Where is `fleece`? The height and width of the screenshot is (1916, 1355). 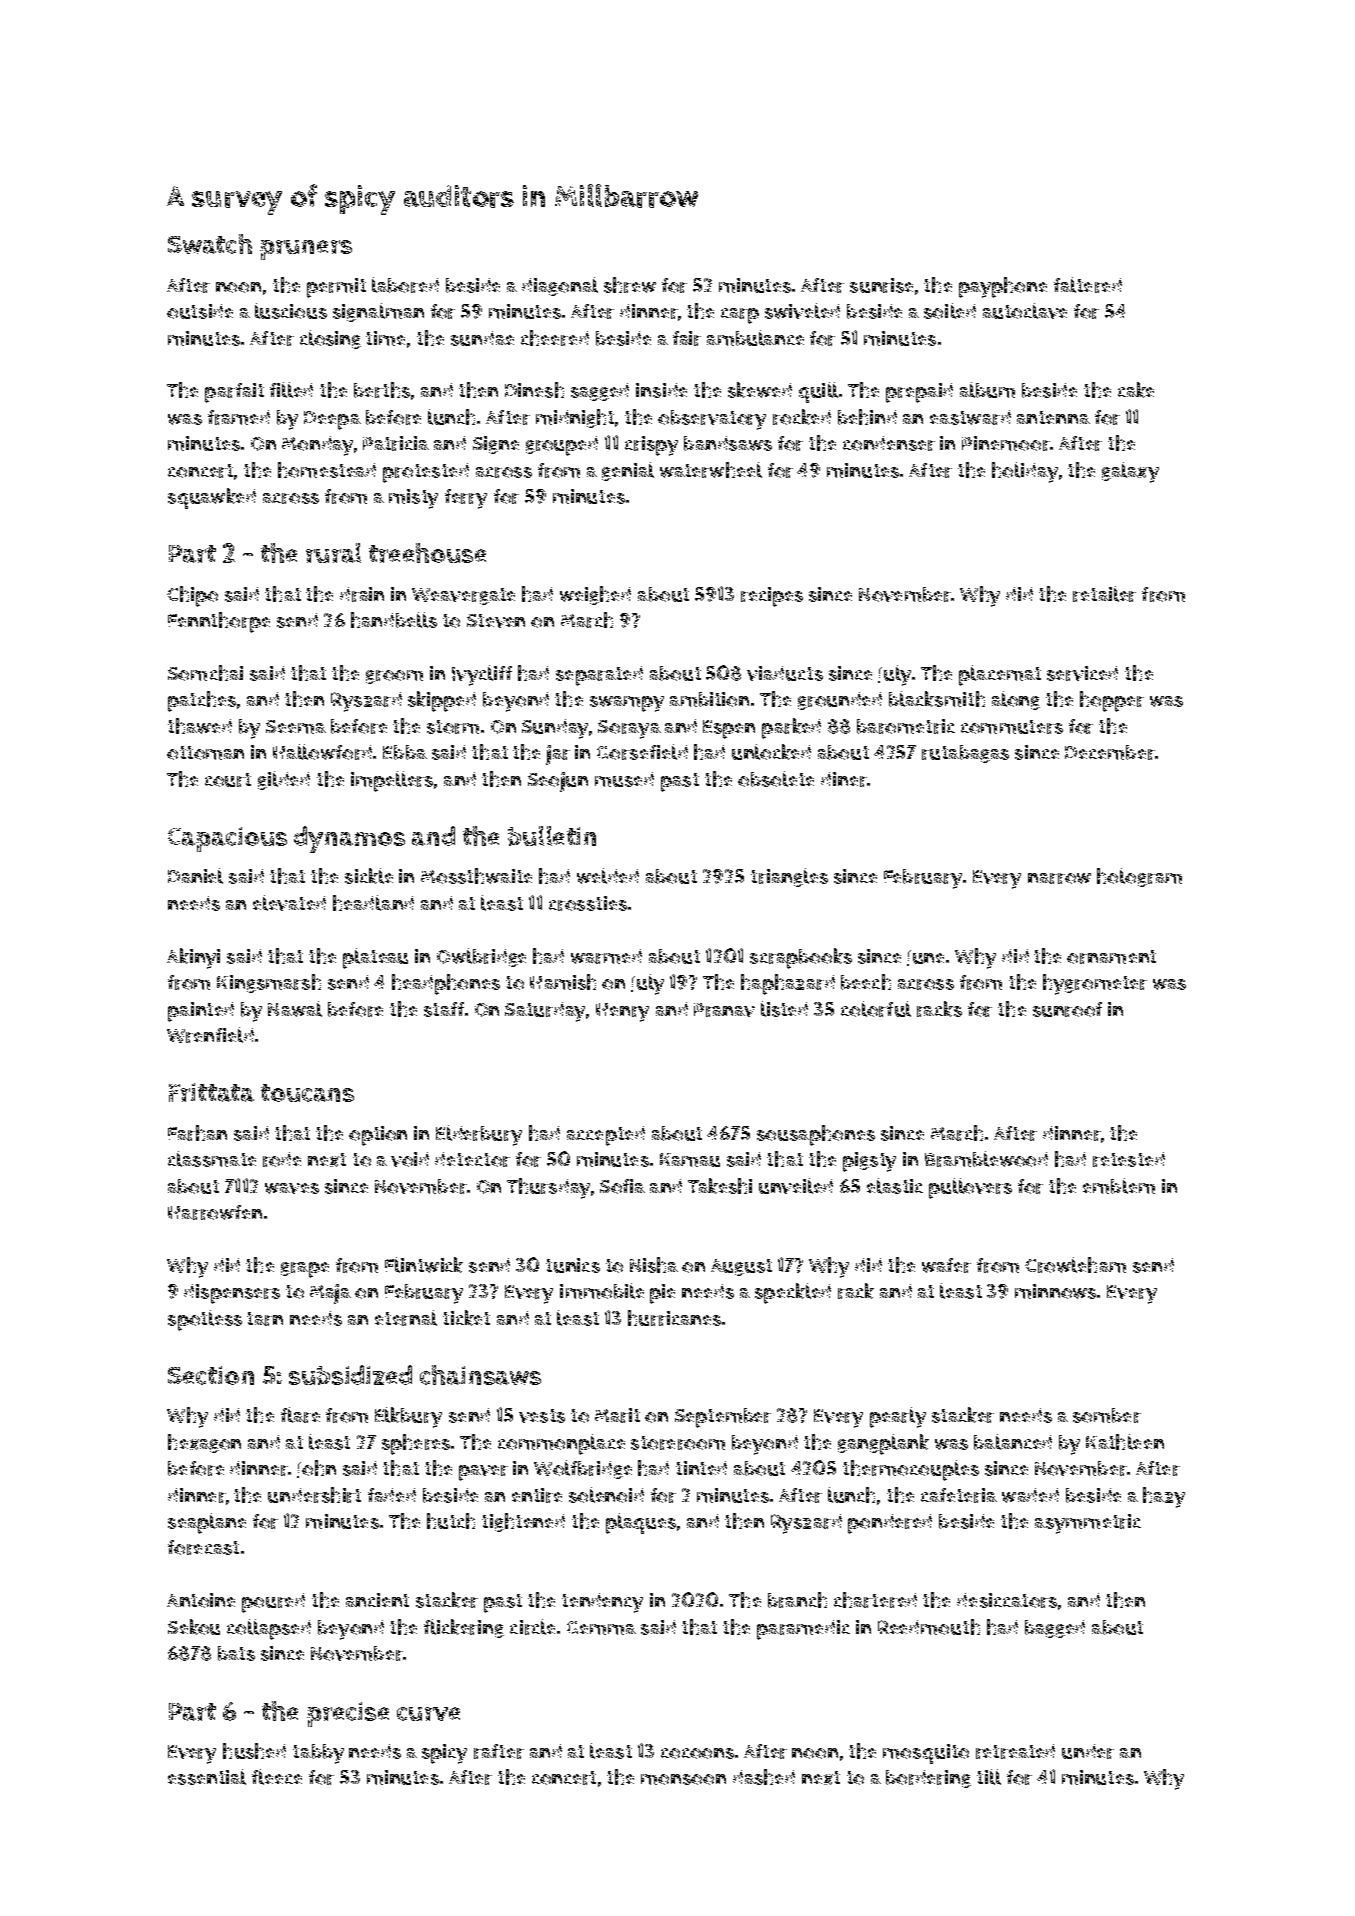
fleece is located at coordinates (277, 1777).
